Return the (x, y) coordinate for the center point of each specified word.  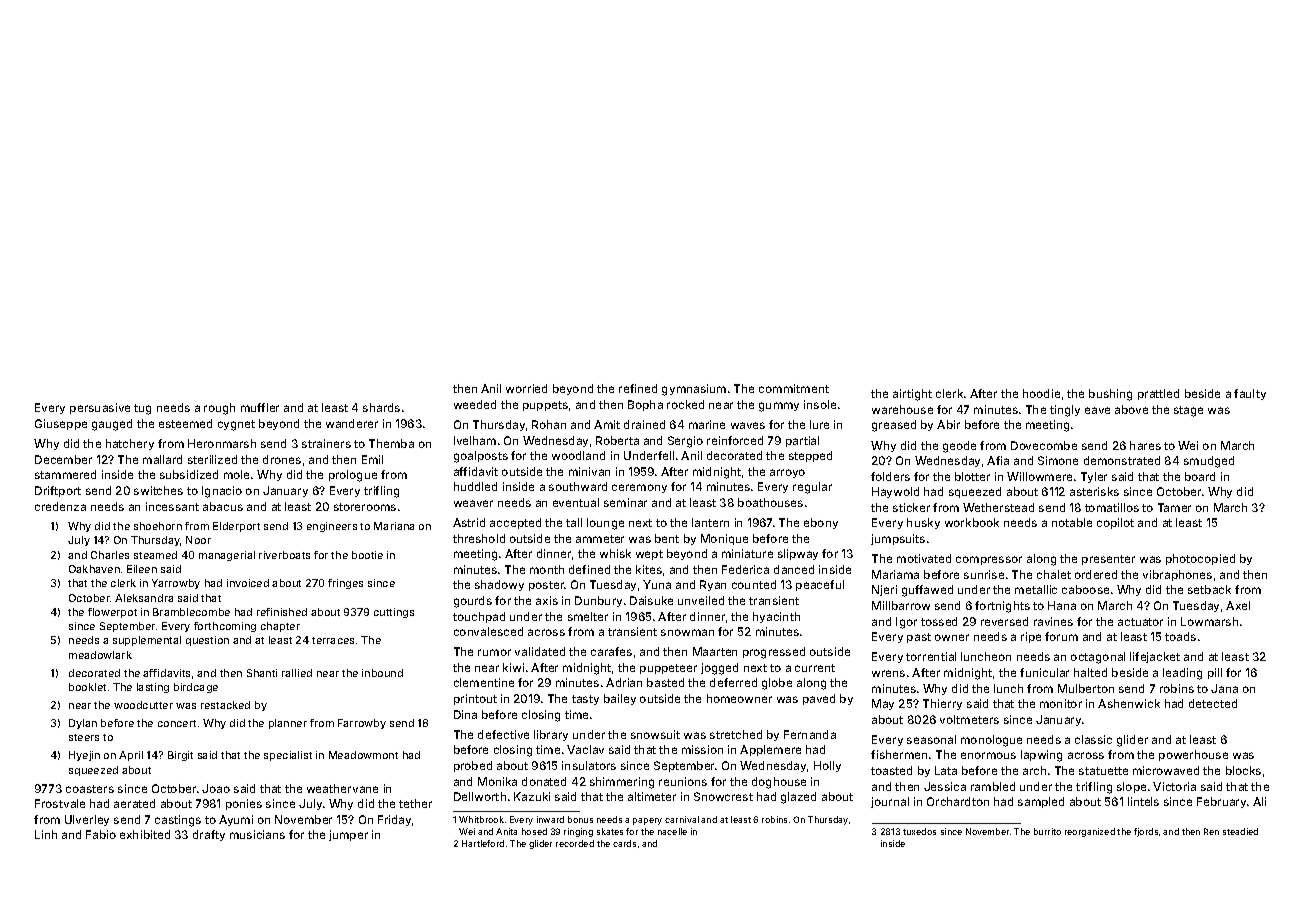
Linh (46, 834)
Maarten (715, 651)
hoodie (1041, 393)
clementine (484, 682)
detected (1213, 703)
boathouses (770, 502)
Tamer (1174, 507)
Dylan (83, 724)
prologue (353, 476)
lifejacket (1155, 657)
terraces (333, 640)
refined (638, 388)
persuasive (100, 408)
